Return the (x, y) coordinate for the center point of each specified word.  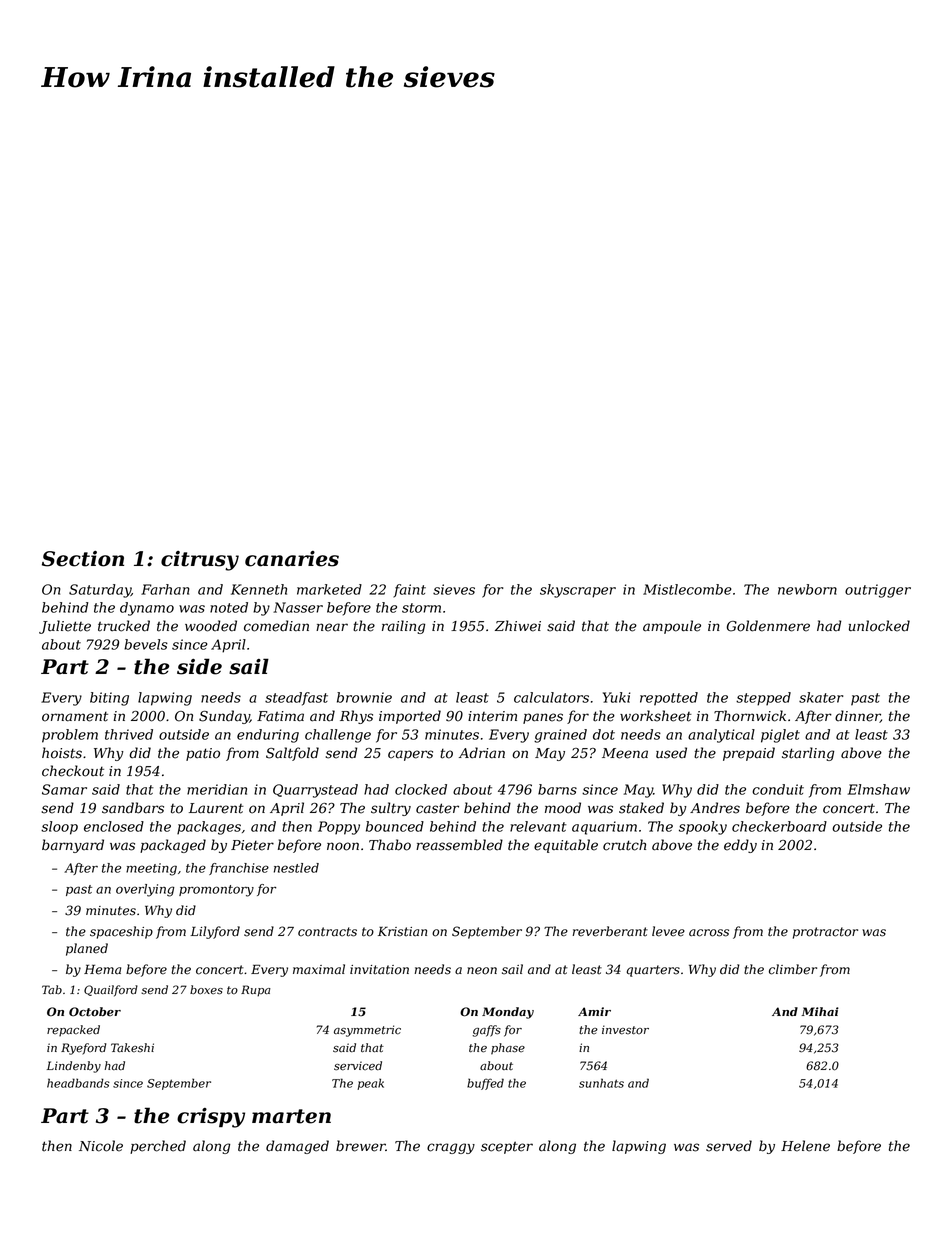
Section (83, 559)
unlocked (879, 626)
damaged (297, 1147)
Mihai (820, 1011)
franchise (239, 869)
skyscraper (578, 591)
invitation (379, 970)
